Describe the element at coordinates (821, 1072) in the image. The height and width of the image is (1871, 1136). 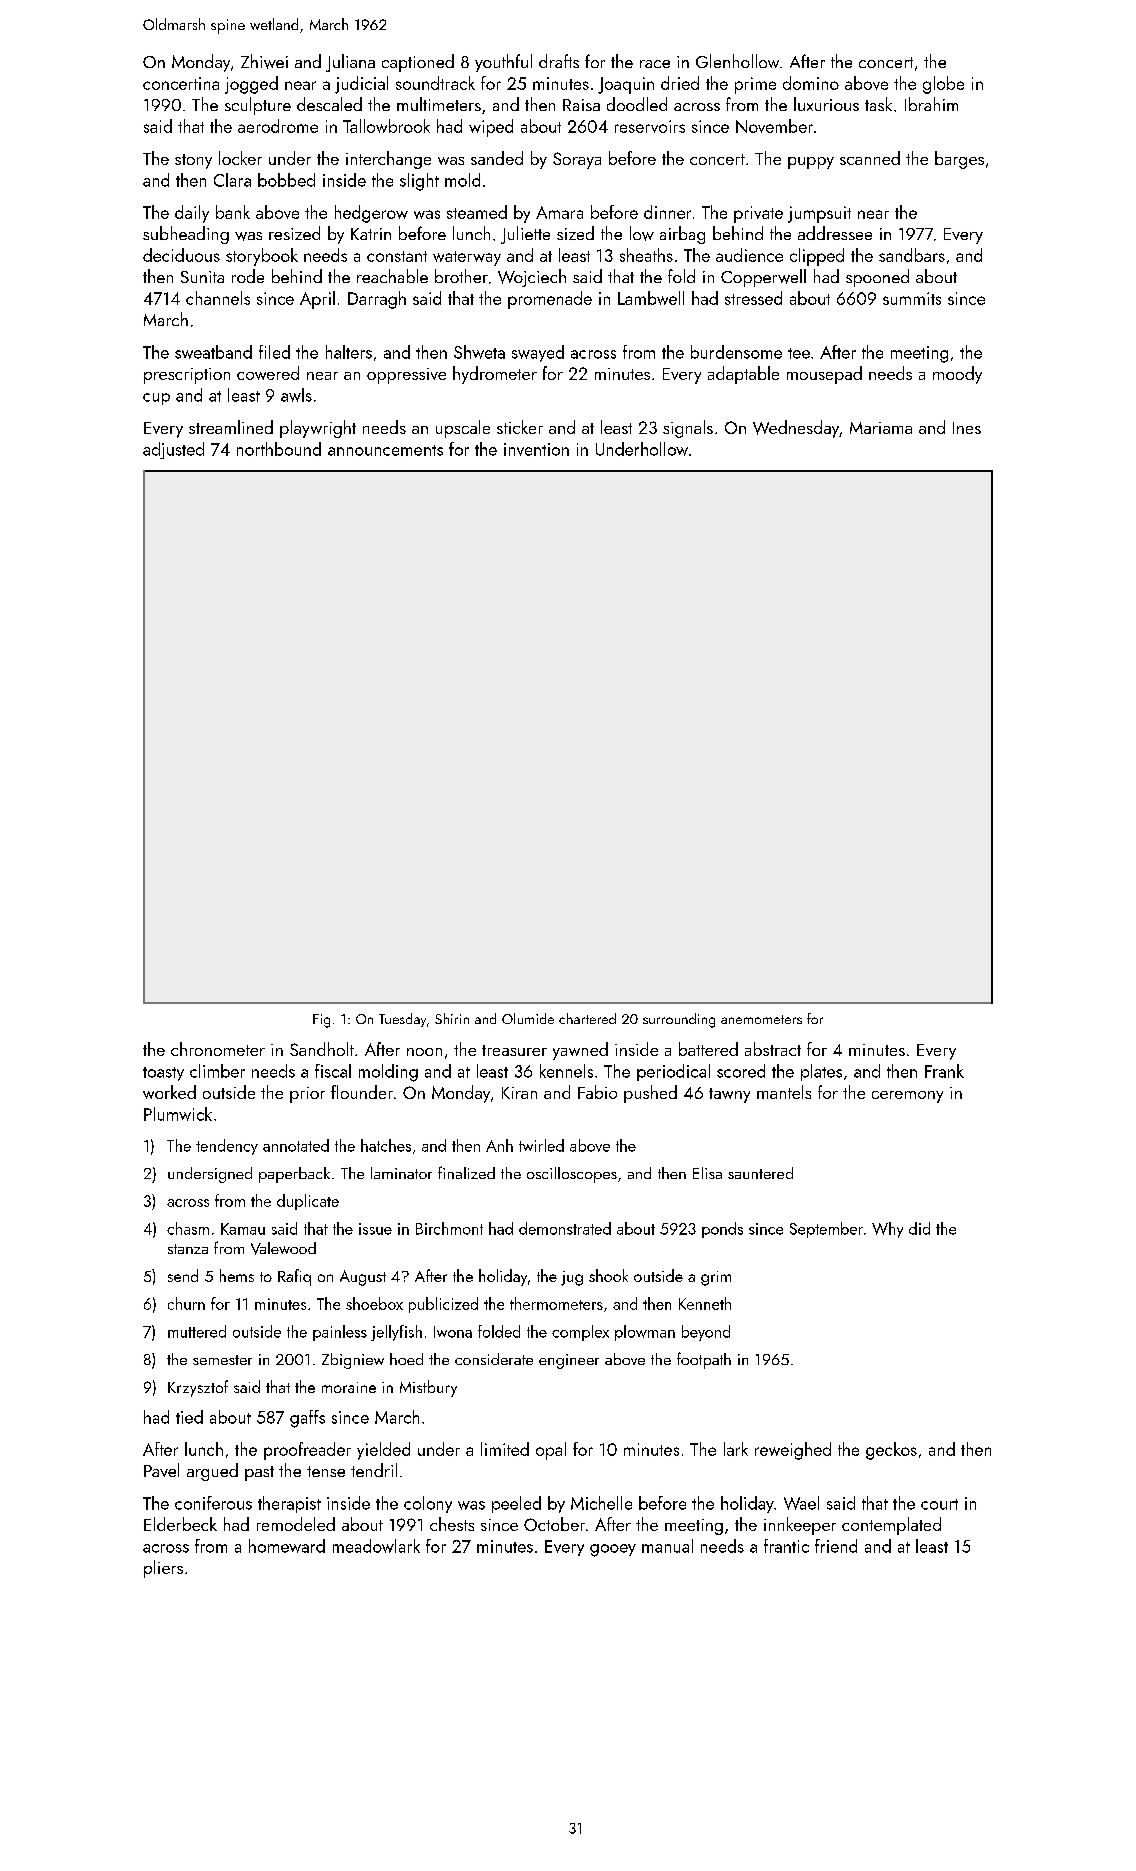
I see `plates` at that location.
